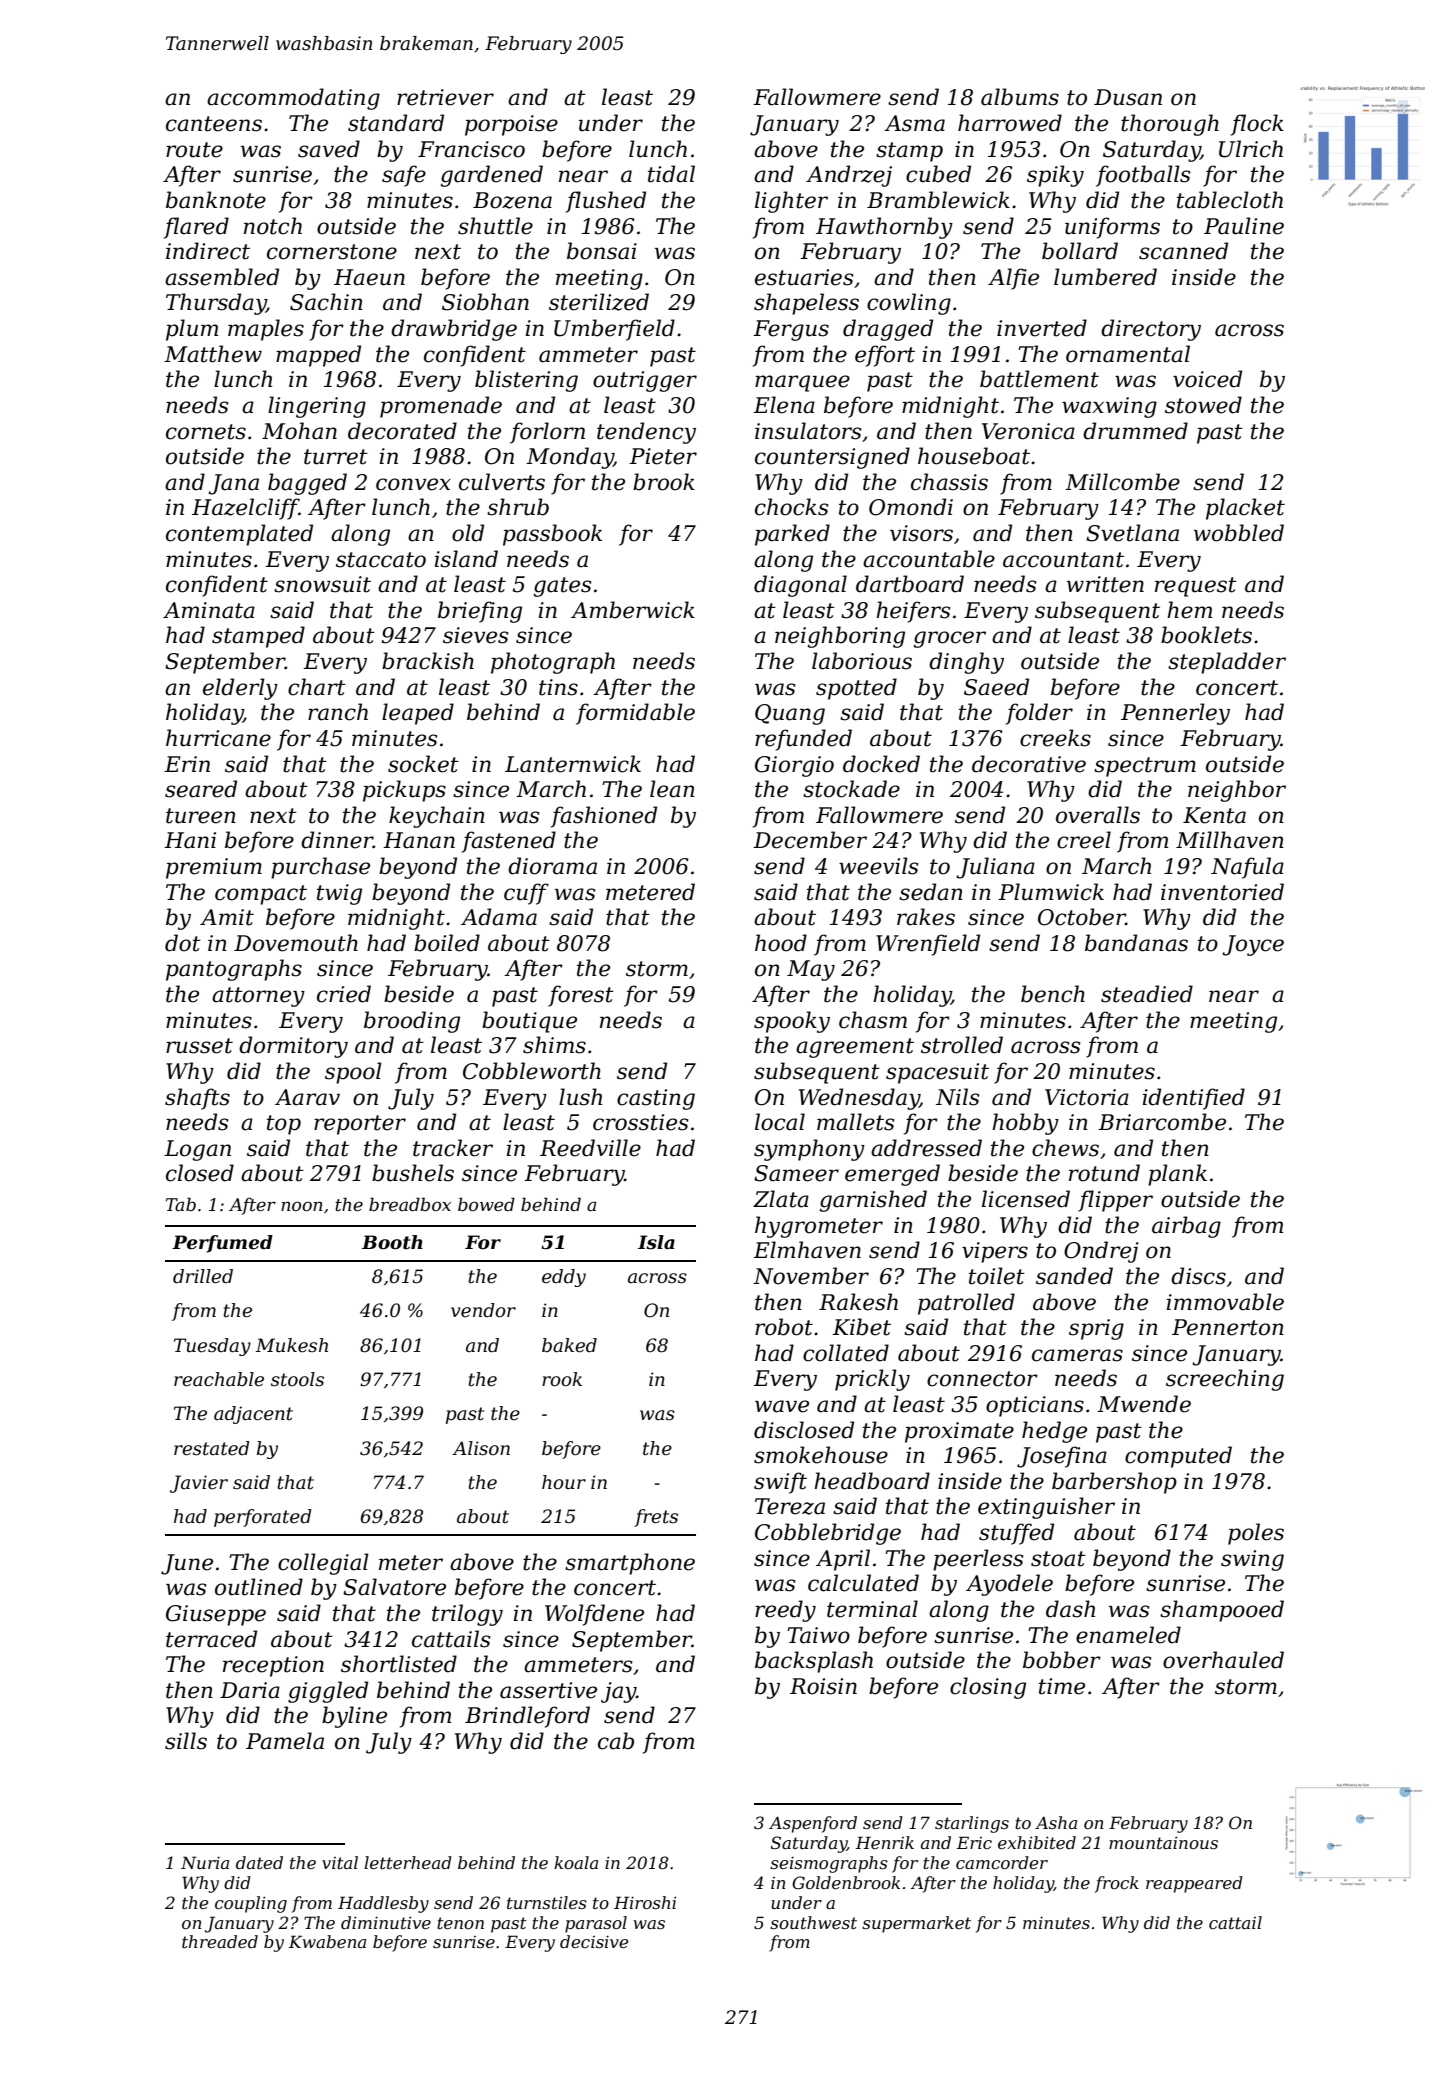 The width and height of the screenshot is (1450, 2100). What do you see at coordinates (284, 1125) in the screenshot?
I see `top` at bounding box center [284, 1125].
